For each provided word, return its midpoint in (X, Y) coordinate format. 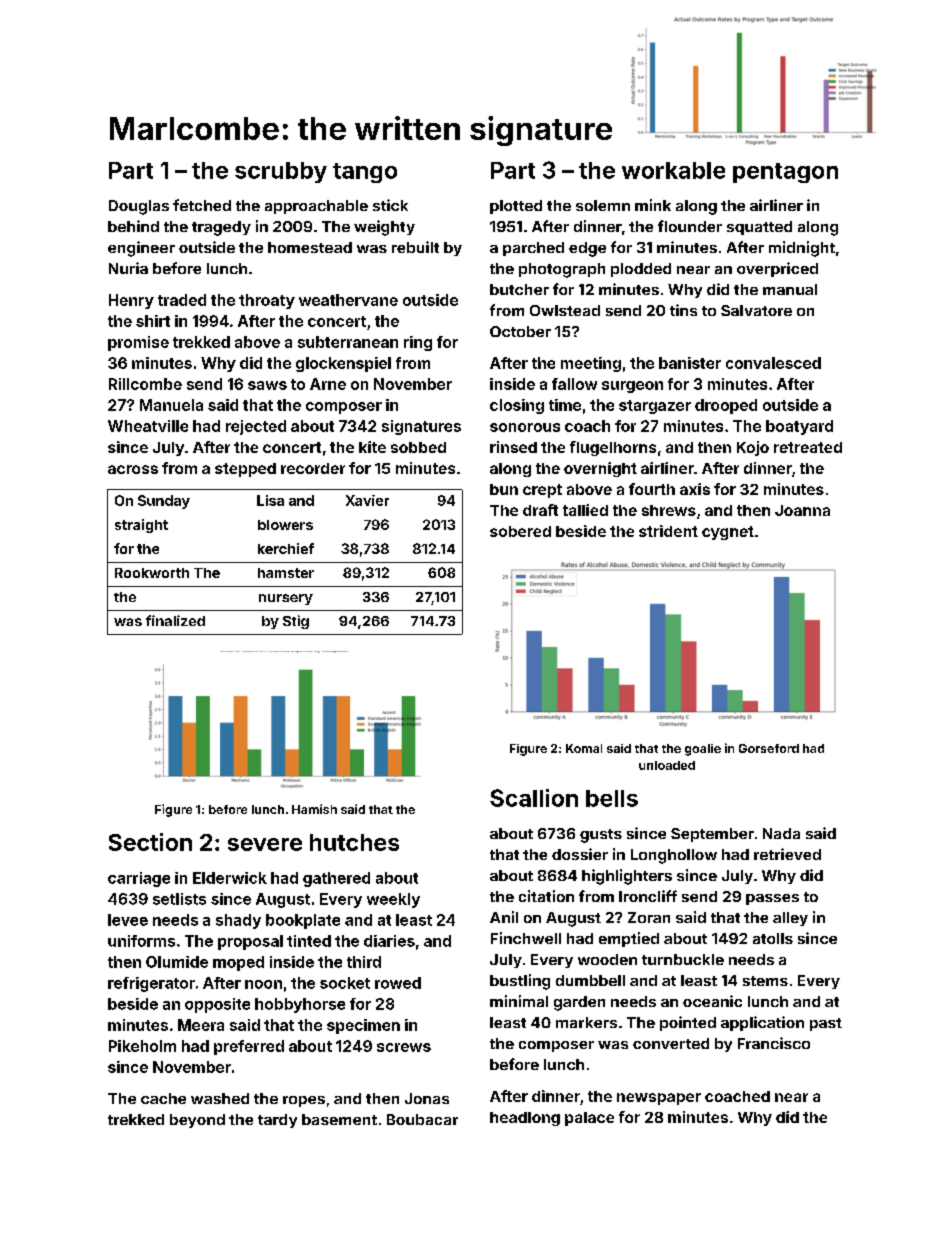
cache (163, 1098)
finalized (175, 620)
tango (365, 173)
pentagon (785, 173)
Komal (584, 748)
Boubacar (422, 1119)
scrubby (281, 172)
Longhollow (674, 856)
